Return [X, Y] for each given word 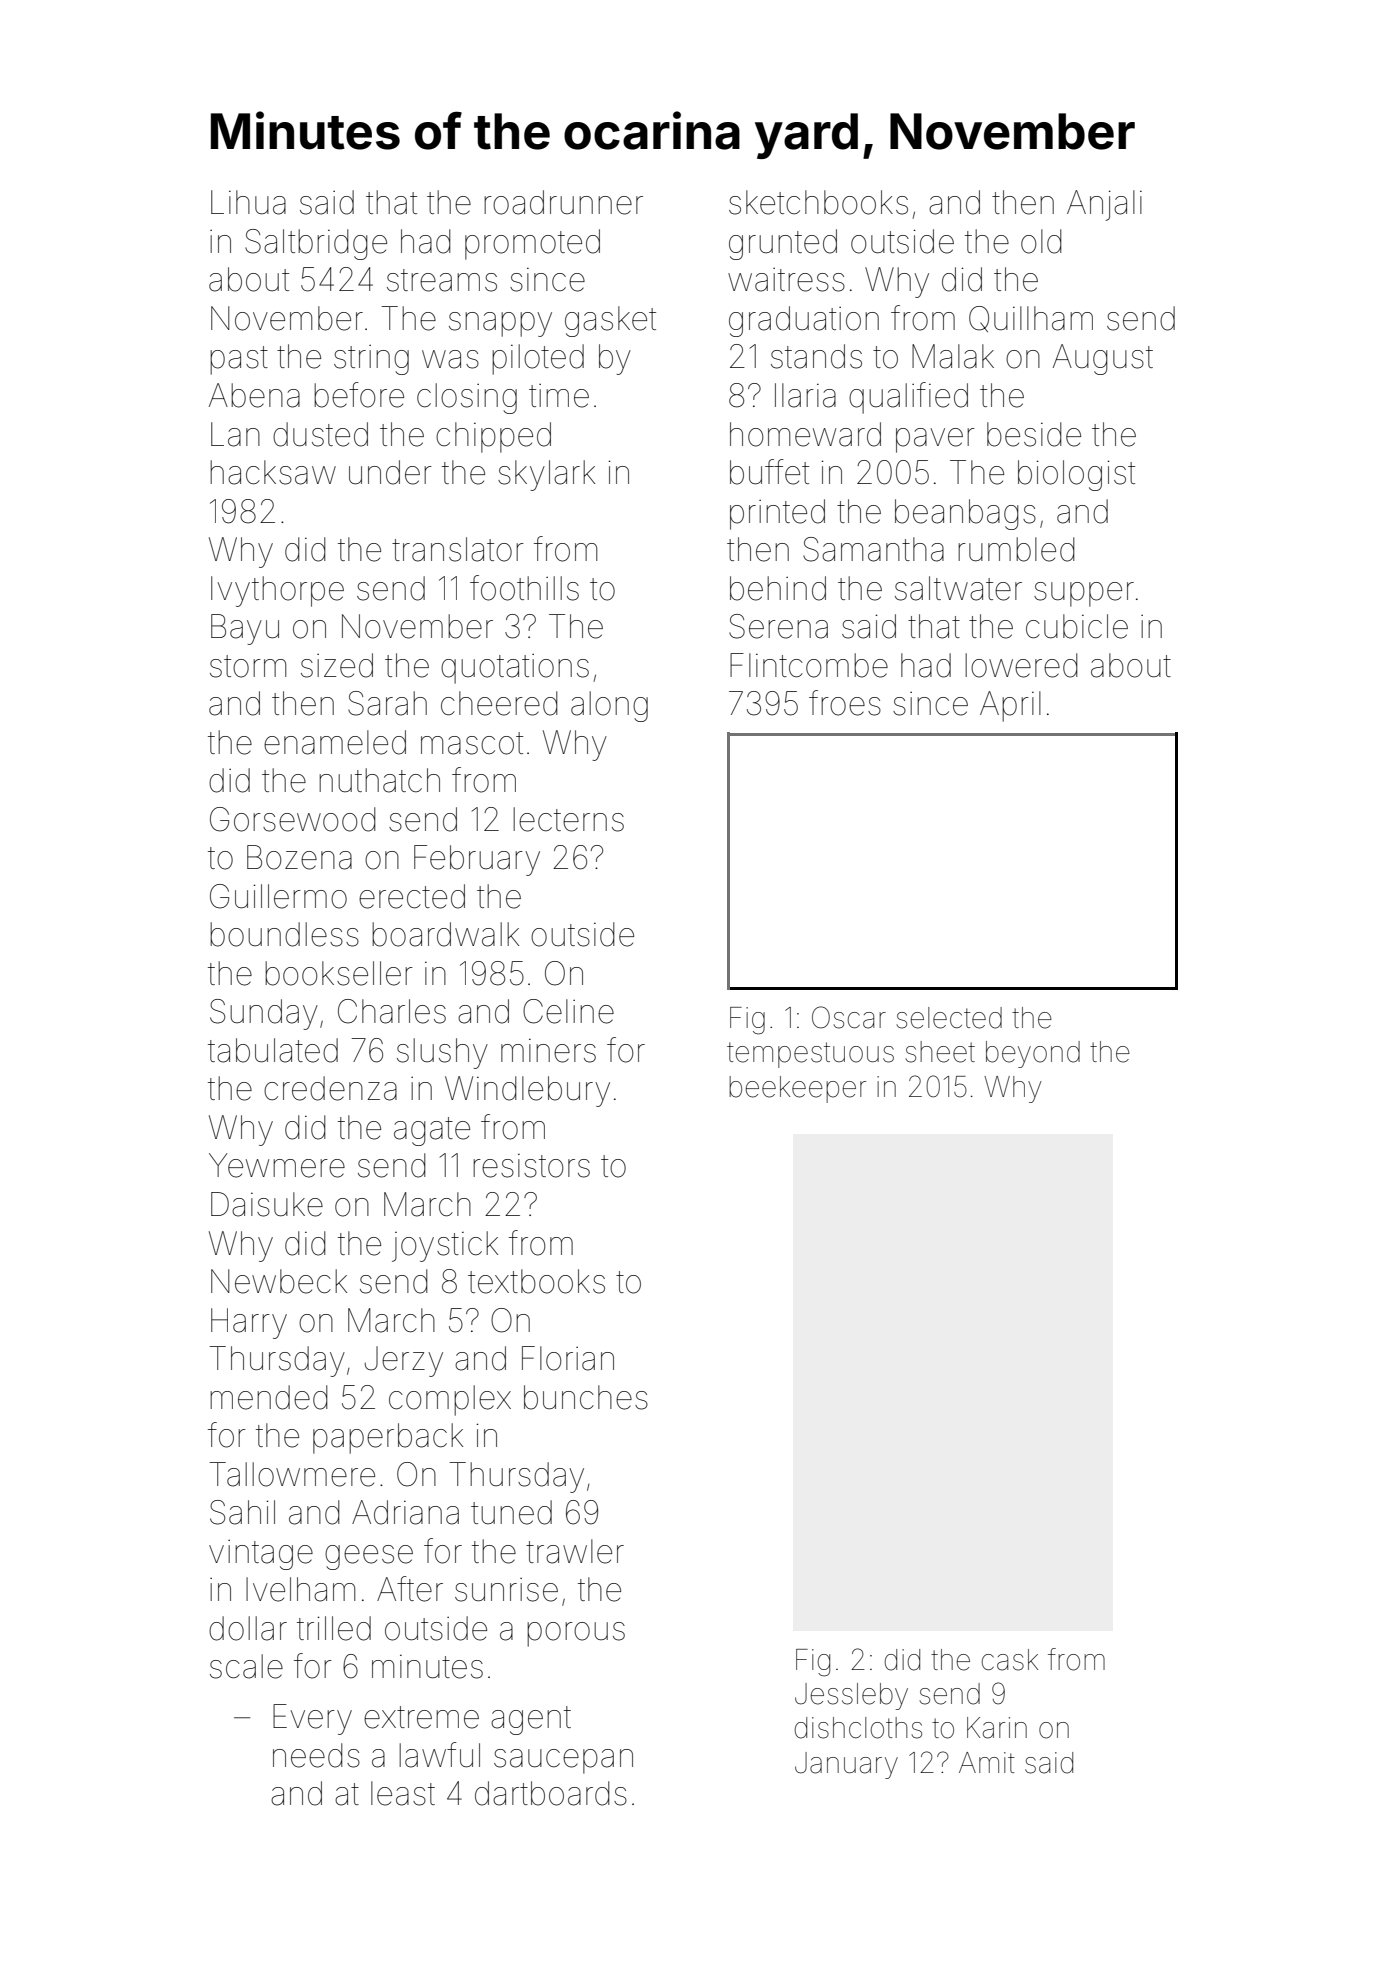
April [1010, 706]
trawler [575, 1551]
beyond [1033, 1054]
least [403, 1793]
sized [337, 665]
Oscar [849, 1017]
